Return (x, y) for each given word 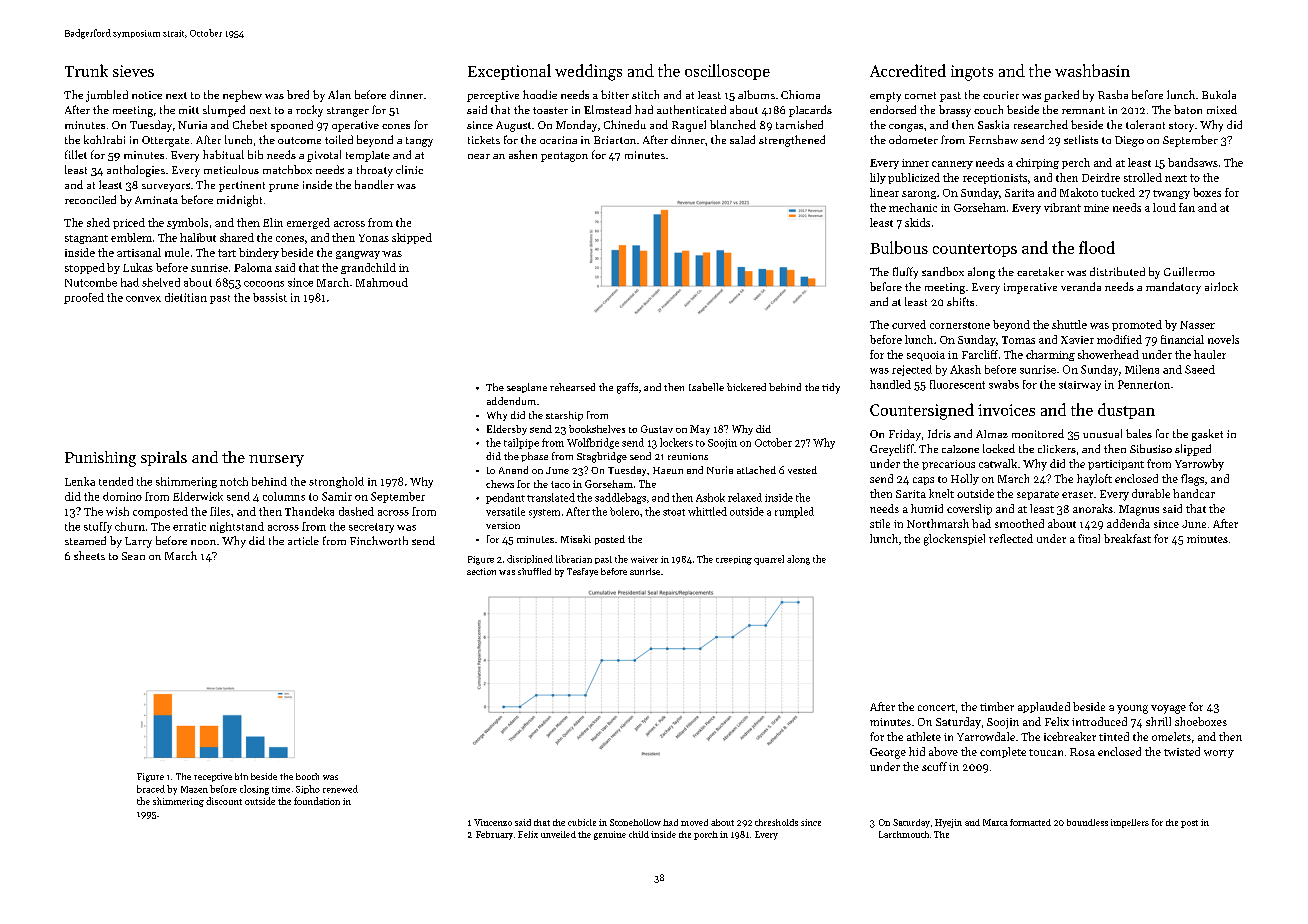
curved (909, 324)
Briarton (615, 140)
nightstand (237, 527)
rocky (309, 111)
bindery (259, 253)
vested (802, 470)
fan (1187, 207)
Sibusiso (1151, 448)
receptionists (995, 179)
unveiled (558, 834)
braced (151, 789)
